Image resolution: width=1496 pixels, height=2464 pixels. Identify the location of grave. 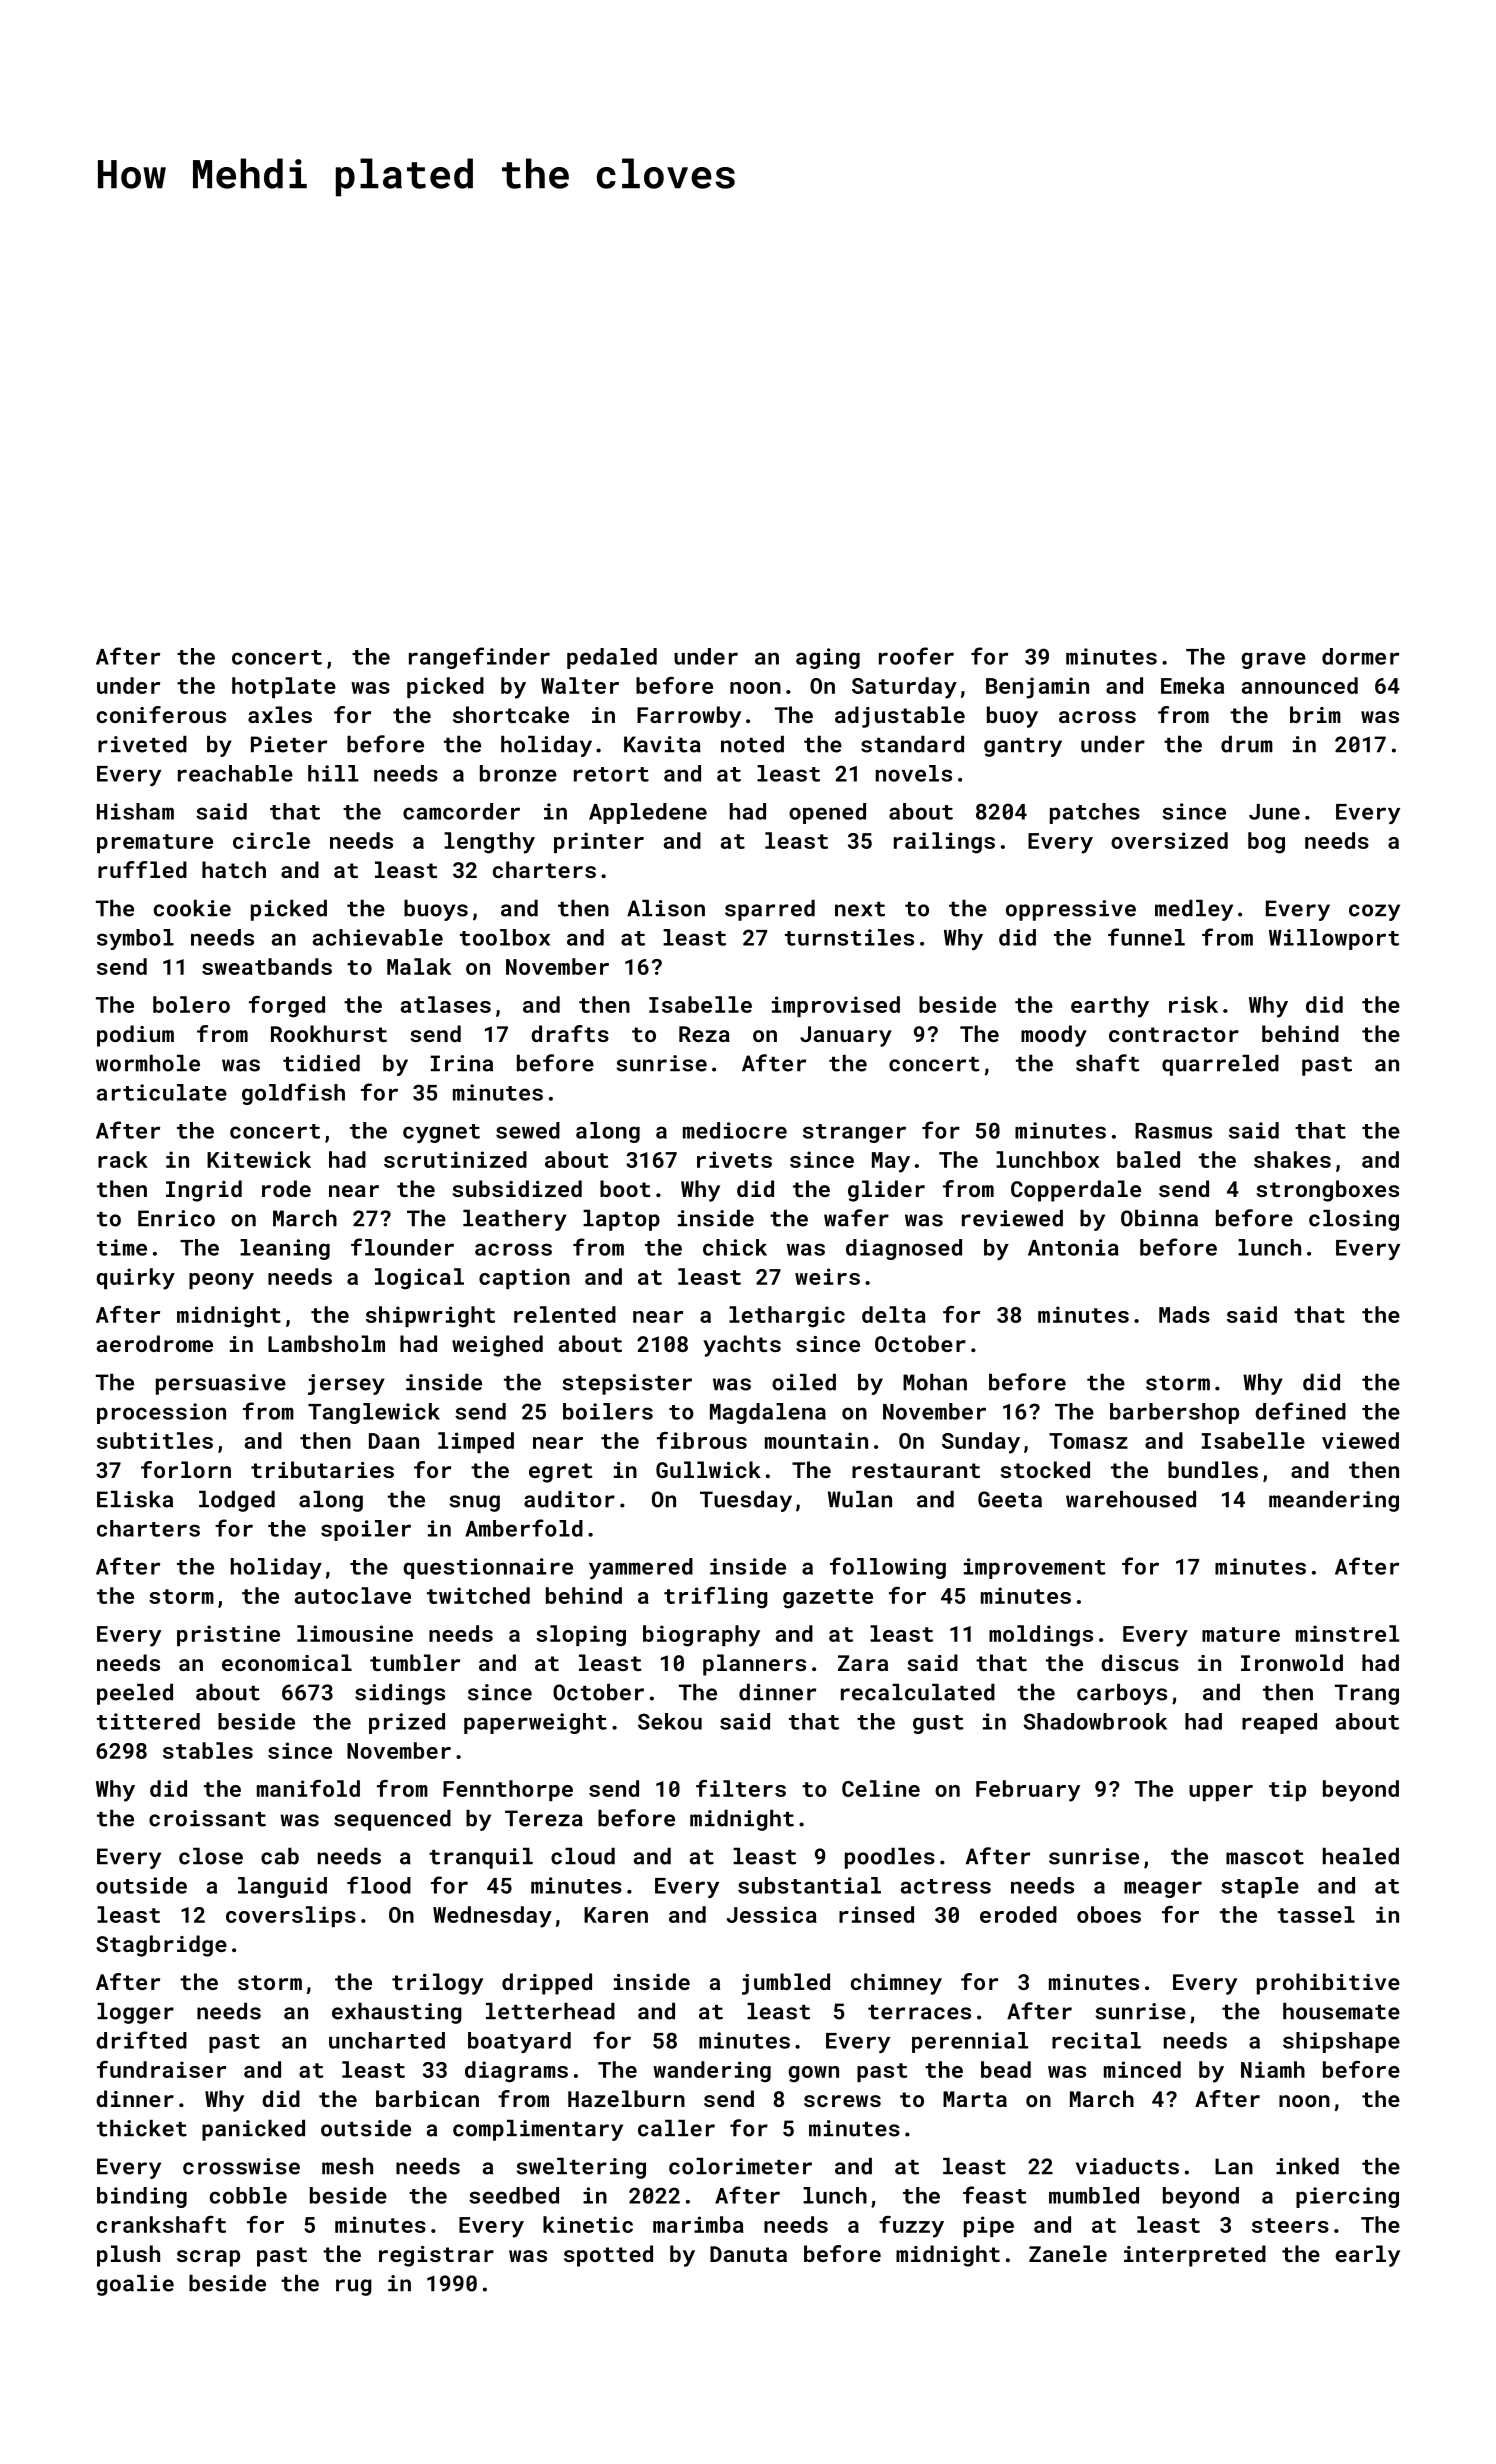
(1273, 660).
